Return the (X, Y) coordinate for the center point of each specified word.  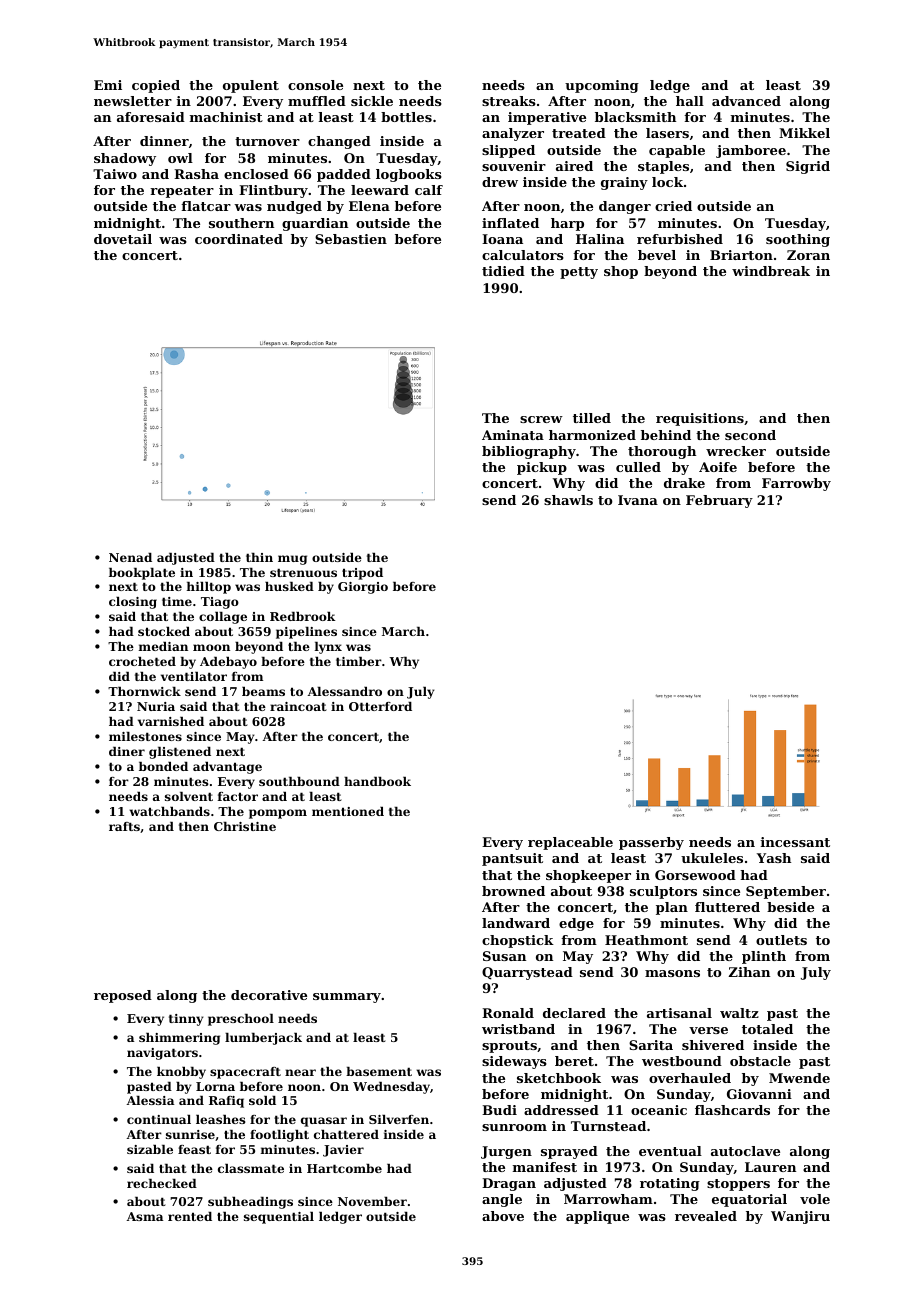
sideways (514, 1062)
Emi (108, 85)
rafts (124, 826)
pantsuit (512, 859)
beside (790, 907)
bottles (406, 117)
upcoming (602, 86)
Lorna (215, 1086)
